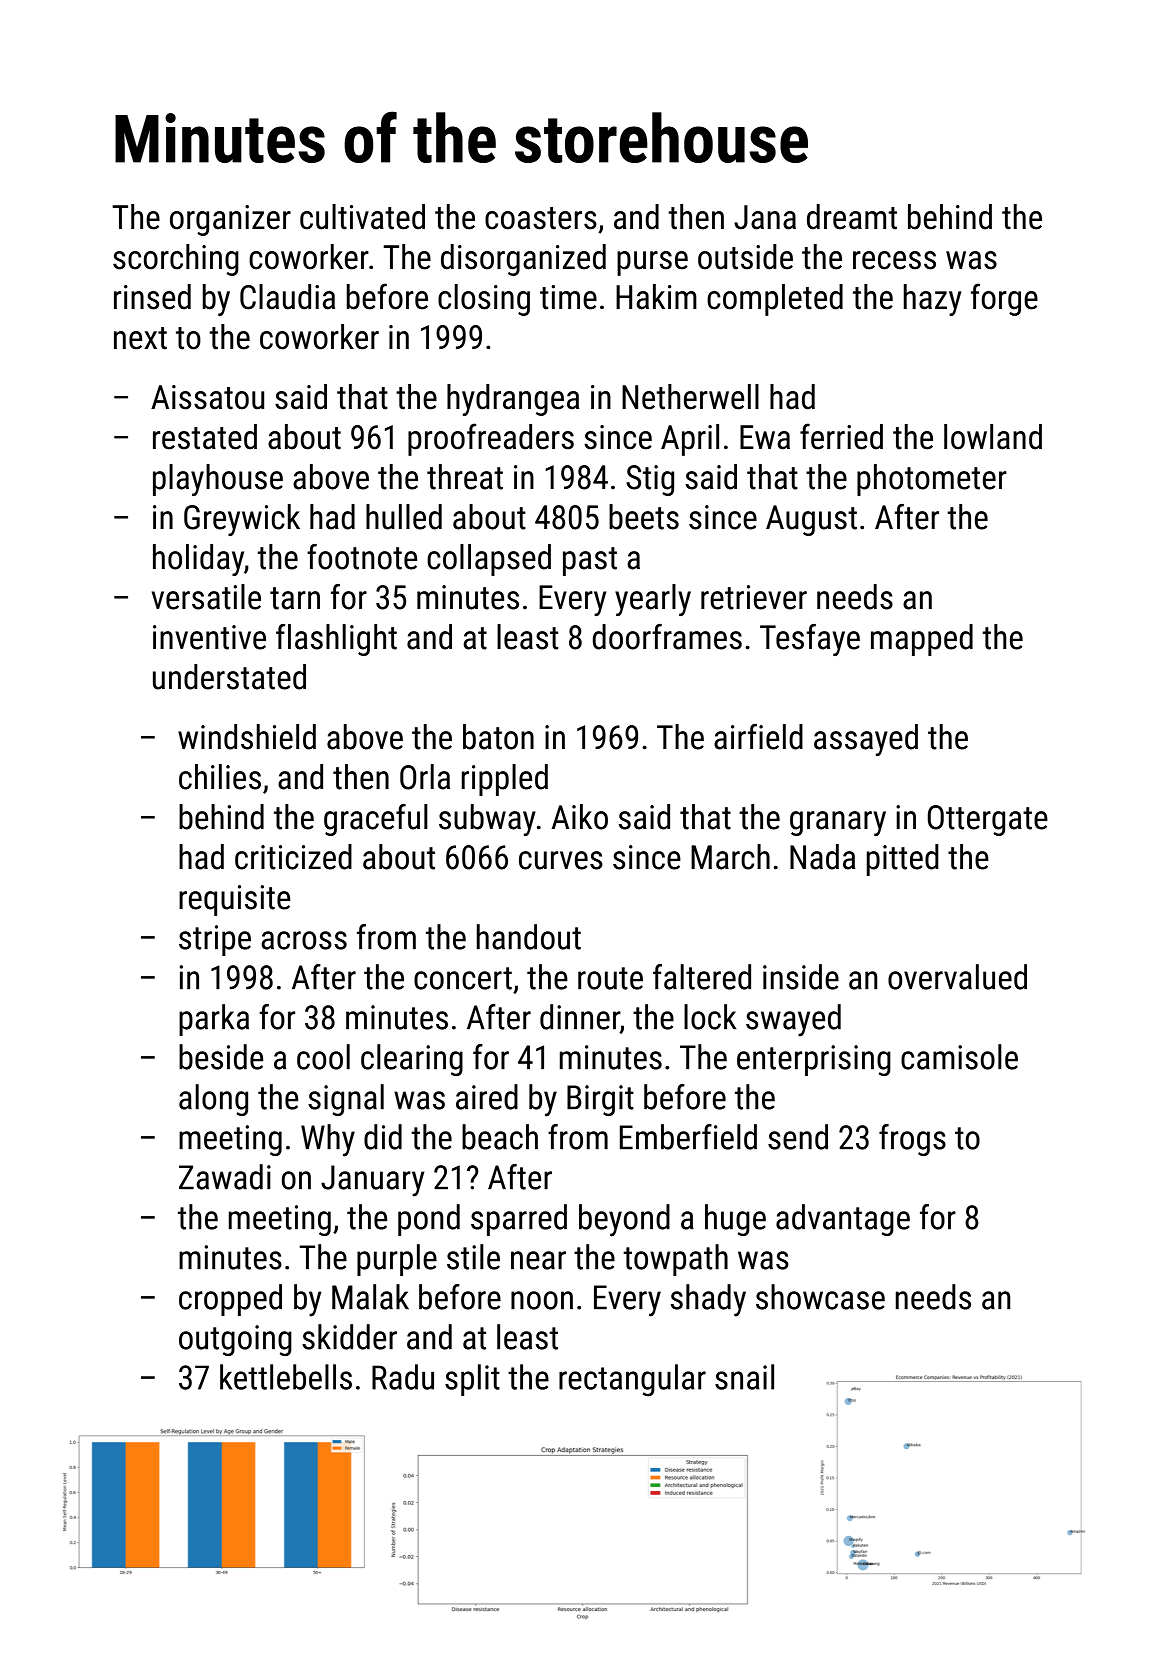 This image has height=1654, width=1165. What do you see at coordinates (912, 1140) in the image?
I see `frogs` at bounding box center [912, 1140].
